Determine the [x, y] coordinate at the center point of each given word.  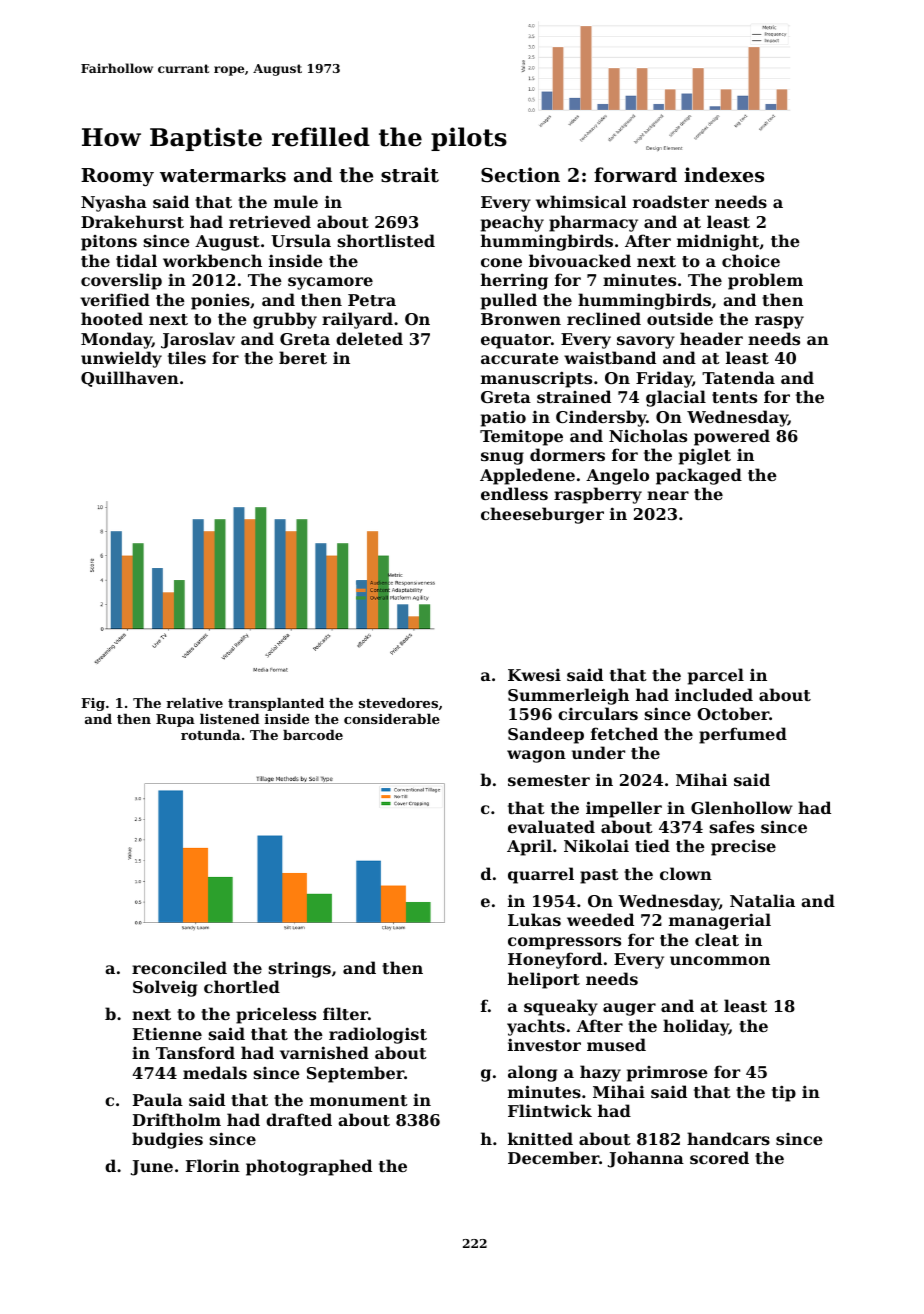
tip [784, 1093]
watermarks [223, 174]
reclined [604, 318]
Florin [213, 1165]
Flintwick [550, 1110]
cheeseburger [542, 515]
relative [194, 703]
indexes [724, 175]
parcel [716, 676]
